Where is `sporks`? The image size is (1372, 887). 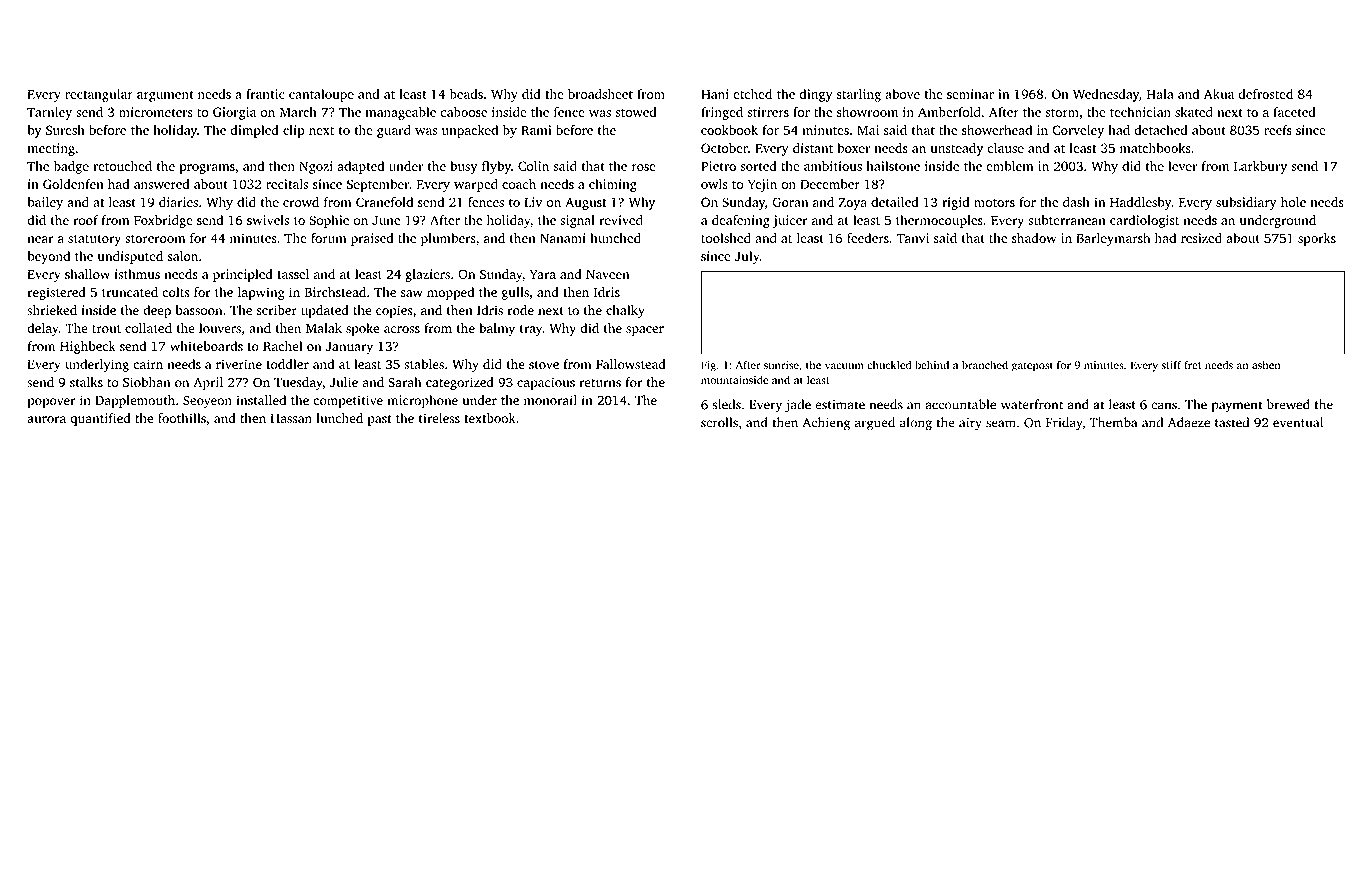 sporks is located at coordinates (1317, 239).
